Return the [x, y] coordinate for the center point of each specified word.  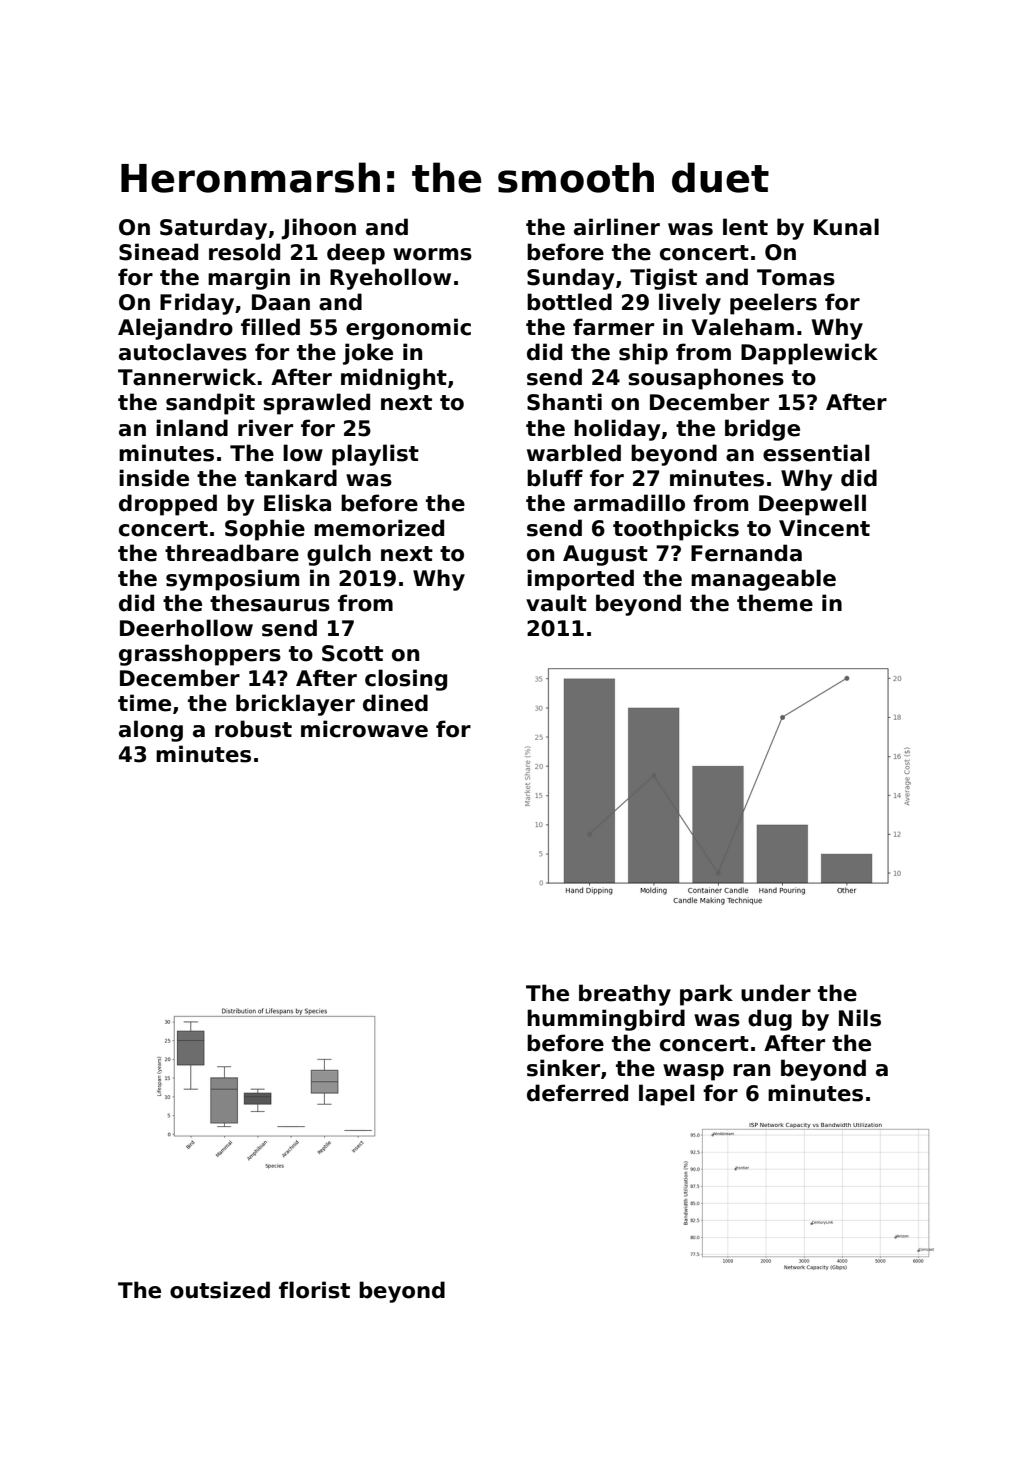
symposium [232, 580]
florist [314, 1290]
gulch [339, 555]
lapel [667, 1095]
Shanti [564, 402]
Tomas [796, 277]
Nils [860, 1018]
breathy [625, 995]
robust [253, 729]
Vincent [824, 528]
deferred [577, 1093]
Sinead [158, 252]
